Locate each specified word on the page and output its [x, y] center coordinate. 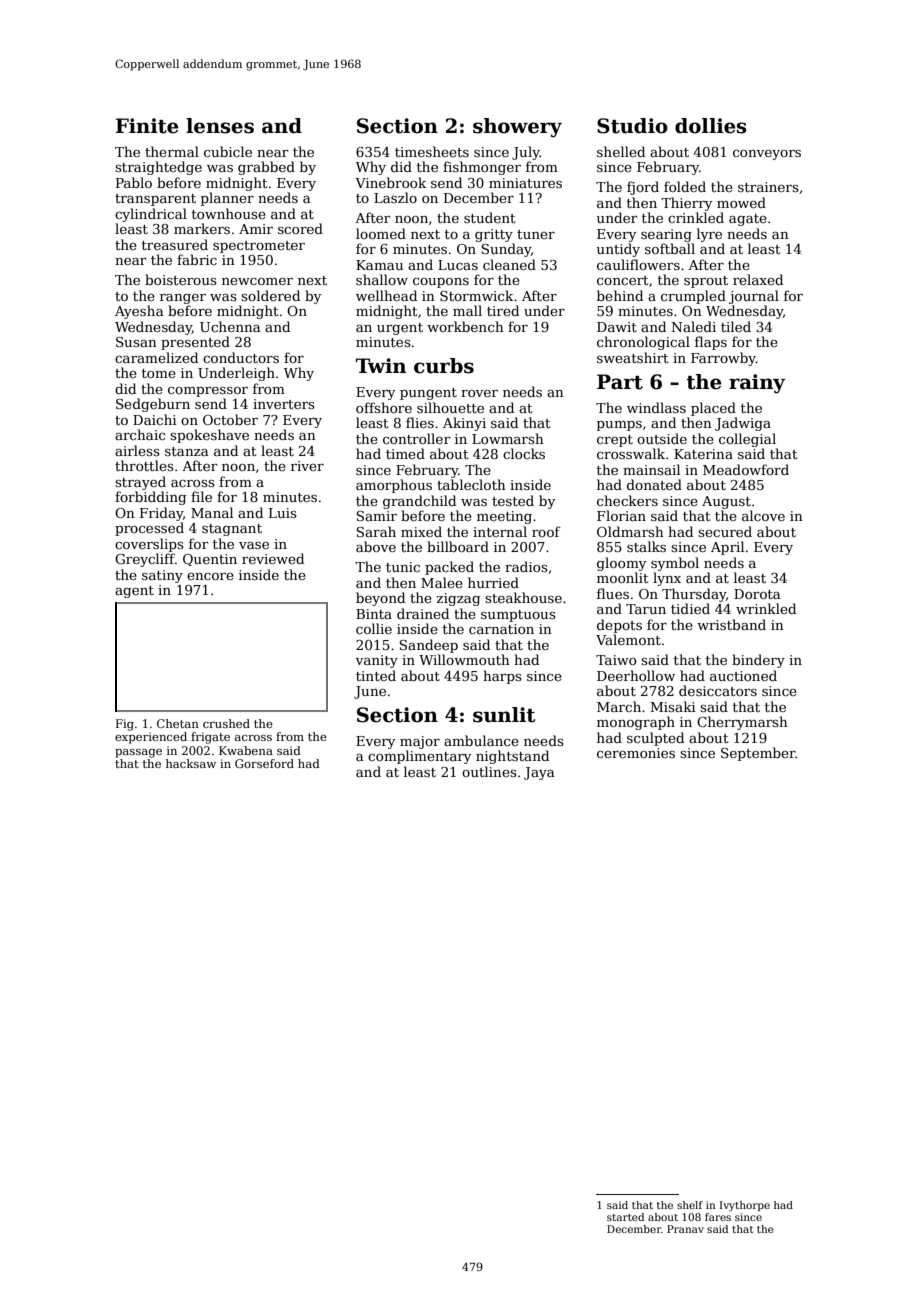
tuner [536, 234]
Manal [212, 512]
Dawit [617, 327]
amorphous [394, 486]
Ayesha [139, 312]
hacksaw [191, 763]
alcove [763, 515]
